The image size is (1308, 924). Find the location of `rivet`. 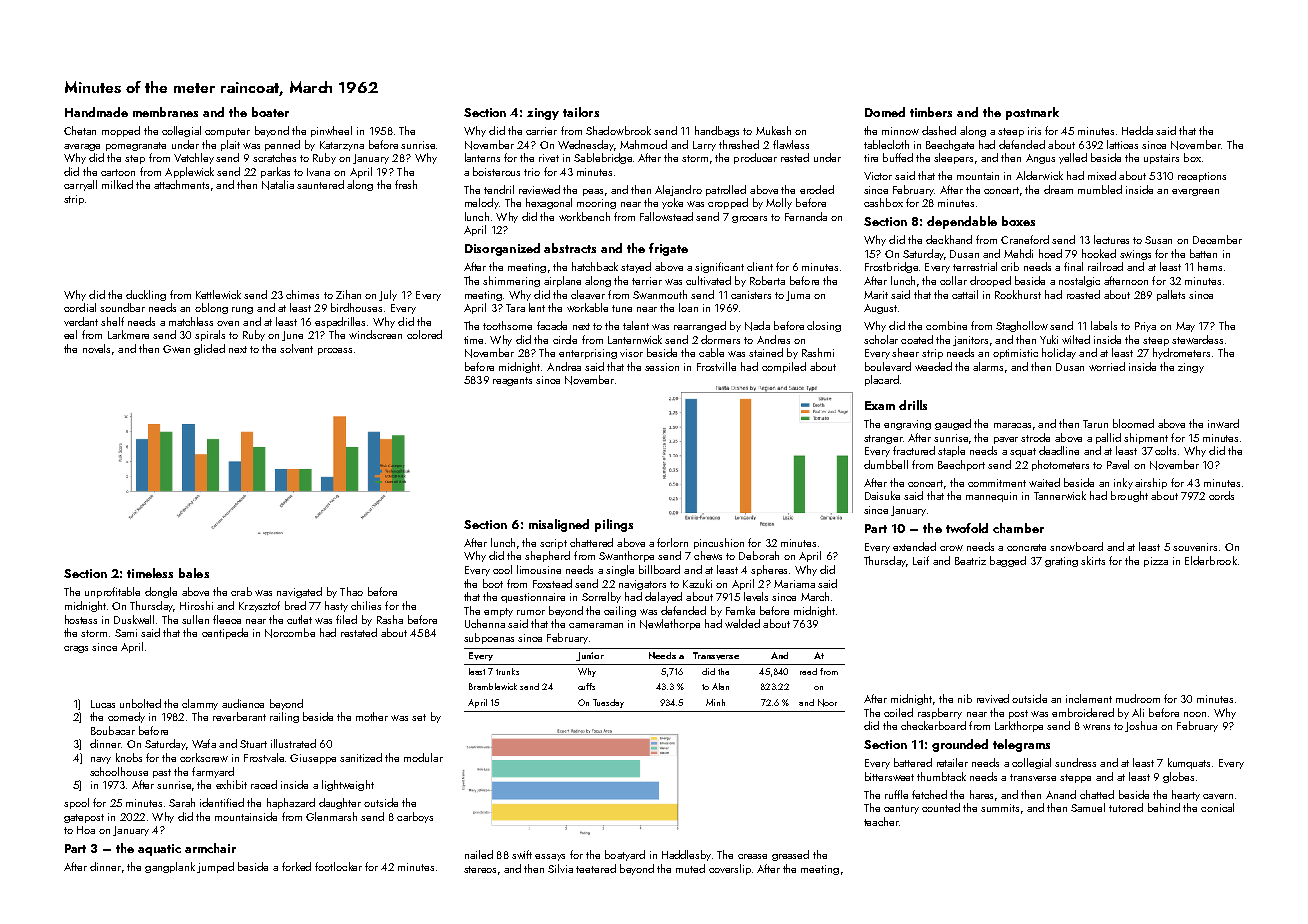

rivet is located at coordinates (549, 158).
